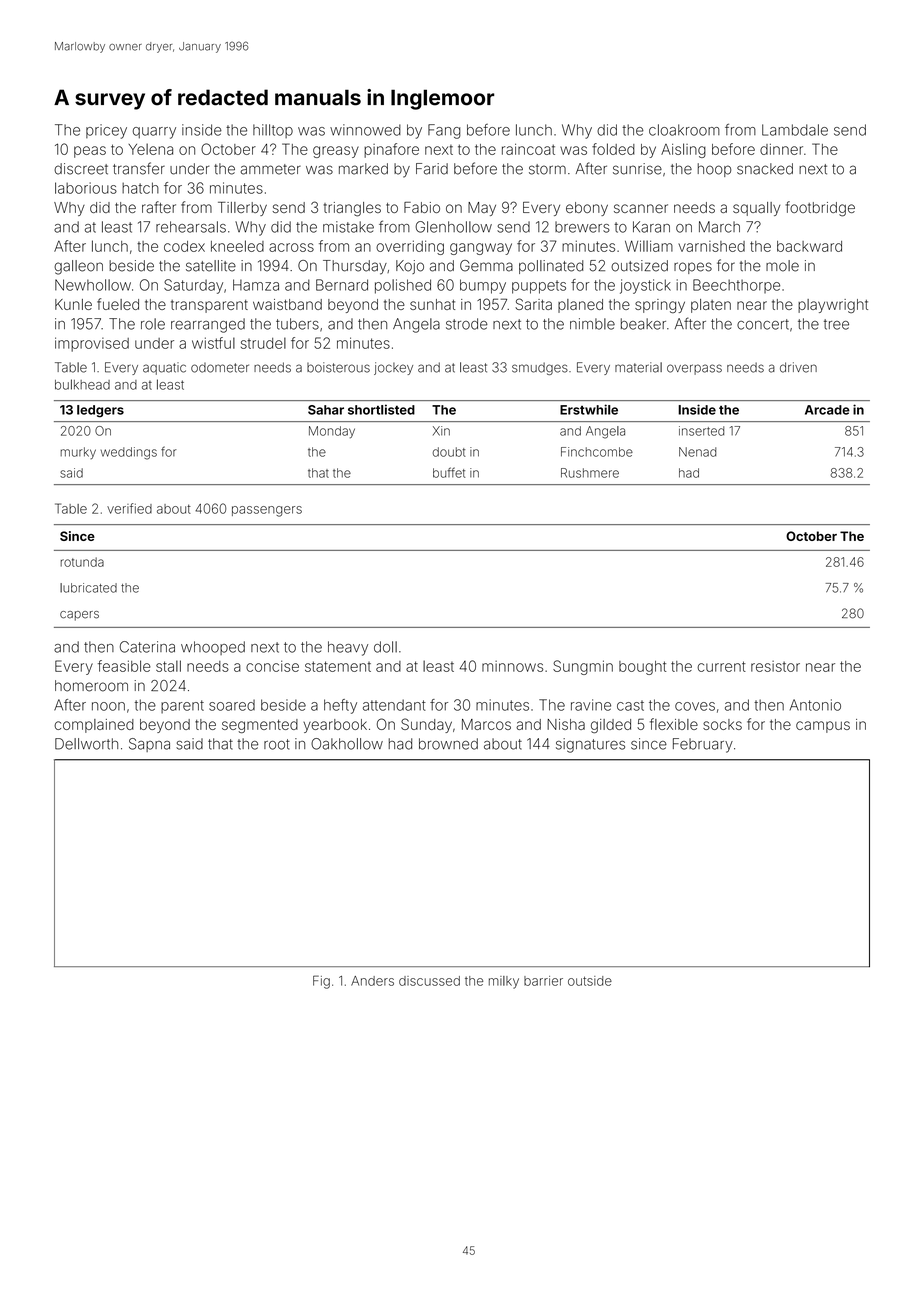  I want to click on kneeled, so click(237, 246).
